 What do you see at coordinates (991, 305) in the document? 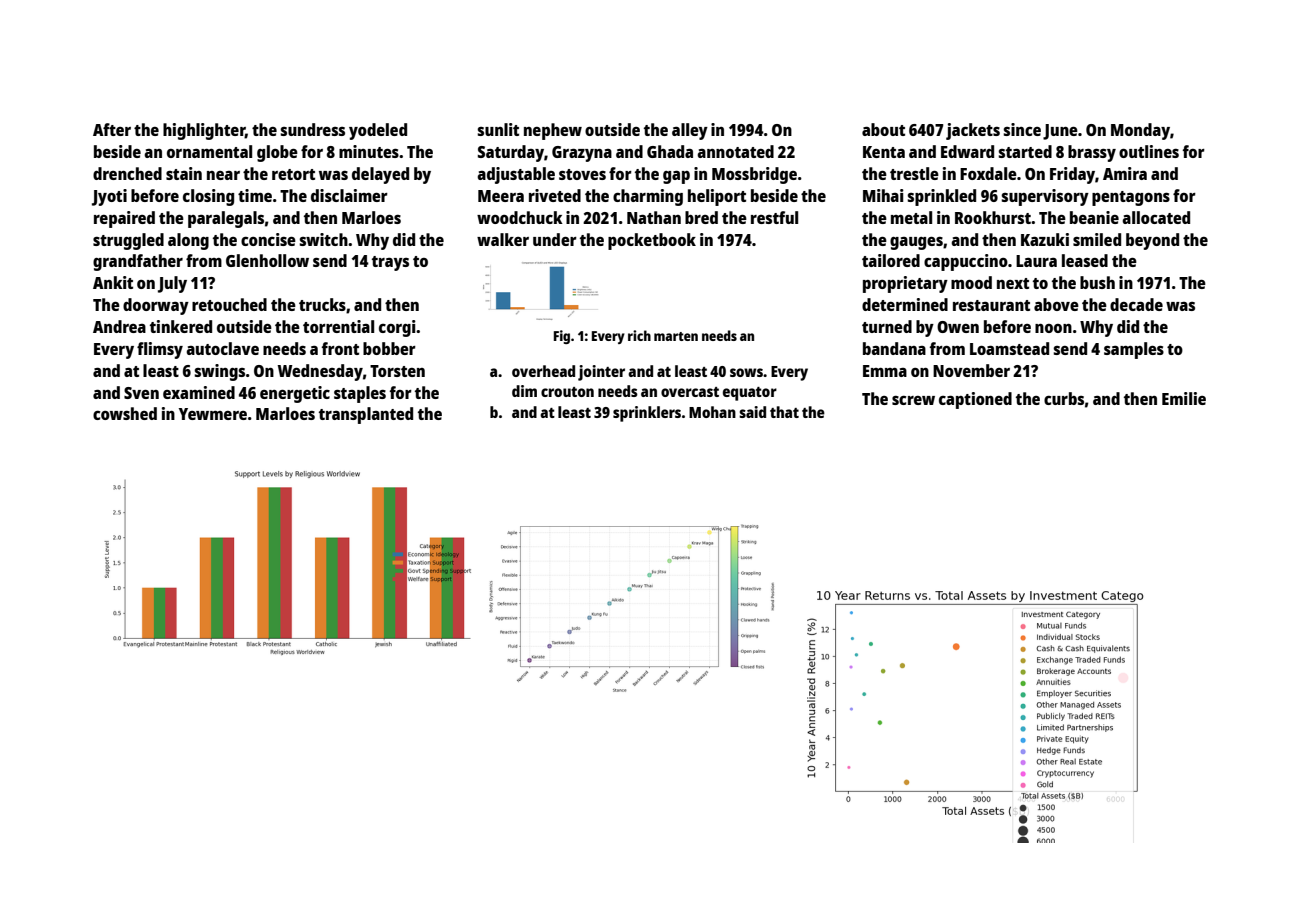
I see `restaurant` at bounding box center [991, 305].
